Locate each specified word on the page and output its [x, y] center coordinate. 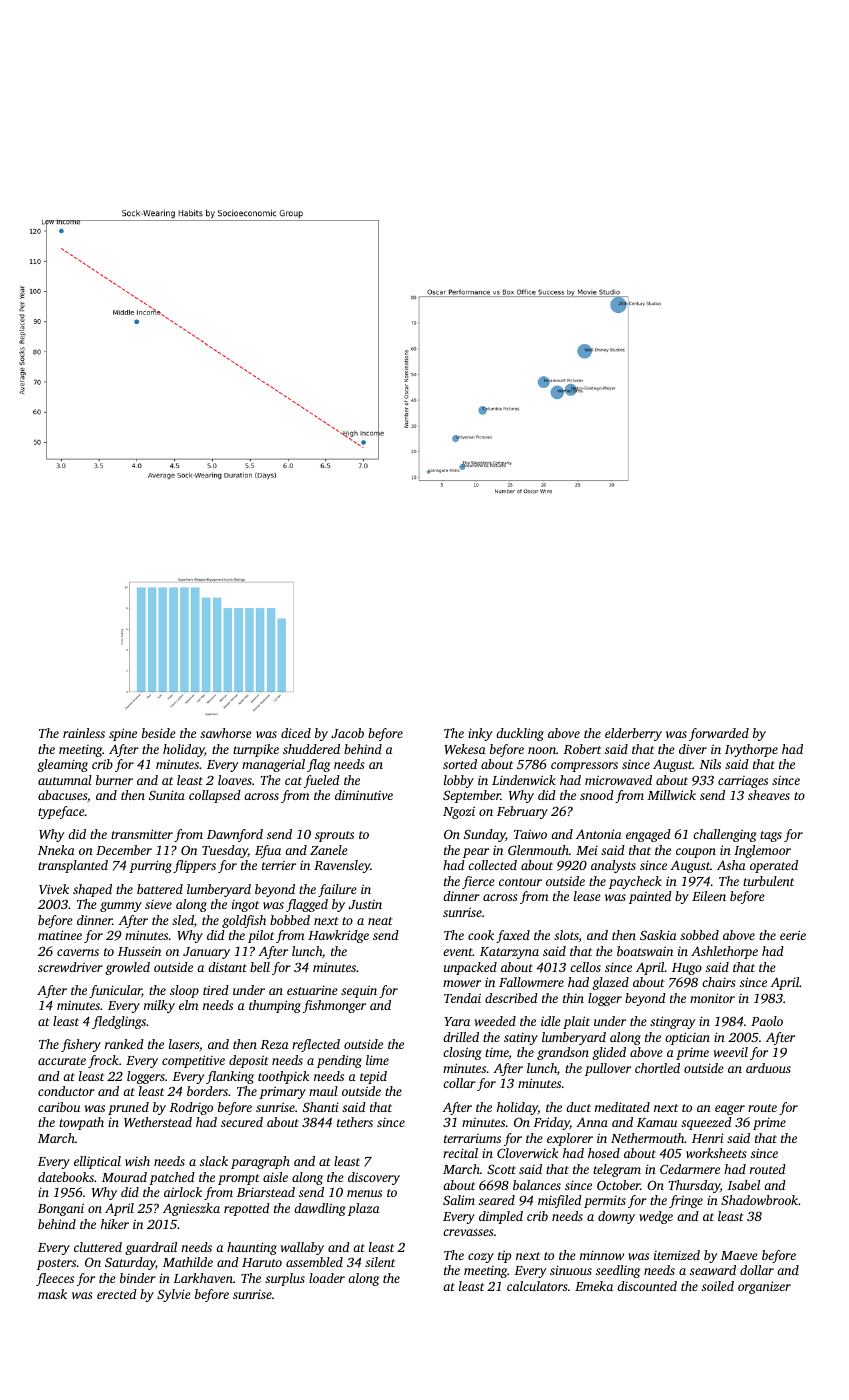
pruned [128, 1108]
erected [117, 1294]
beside [159, 733]
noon [542, 750]
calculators [537, 1286]
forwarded [719, 734]
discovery [374, 1178]
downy [616, 1217]
